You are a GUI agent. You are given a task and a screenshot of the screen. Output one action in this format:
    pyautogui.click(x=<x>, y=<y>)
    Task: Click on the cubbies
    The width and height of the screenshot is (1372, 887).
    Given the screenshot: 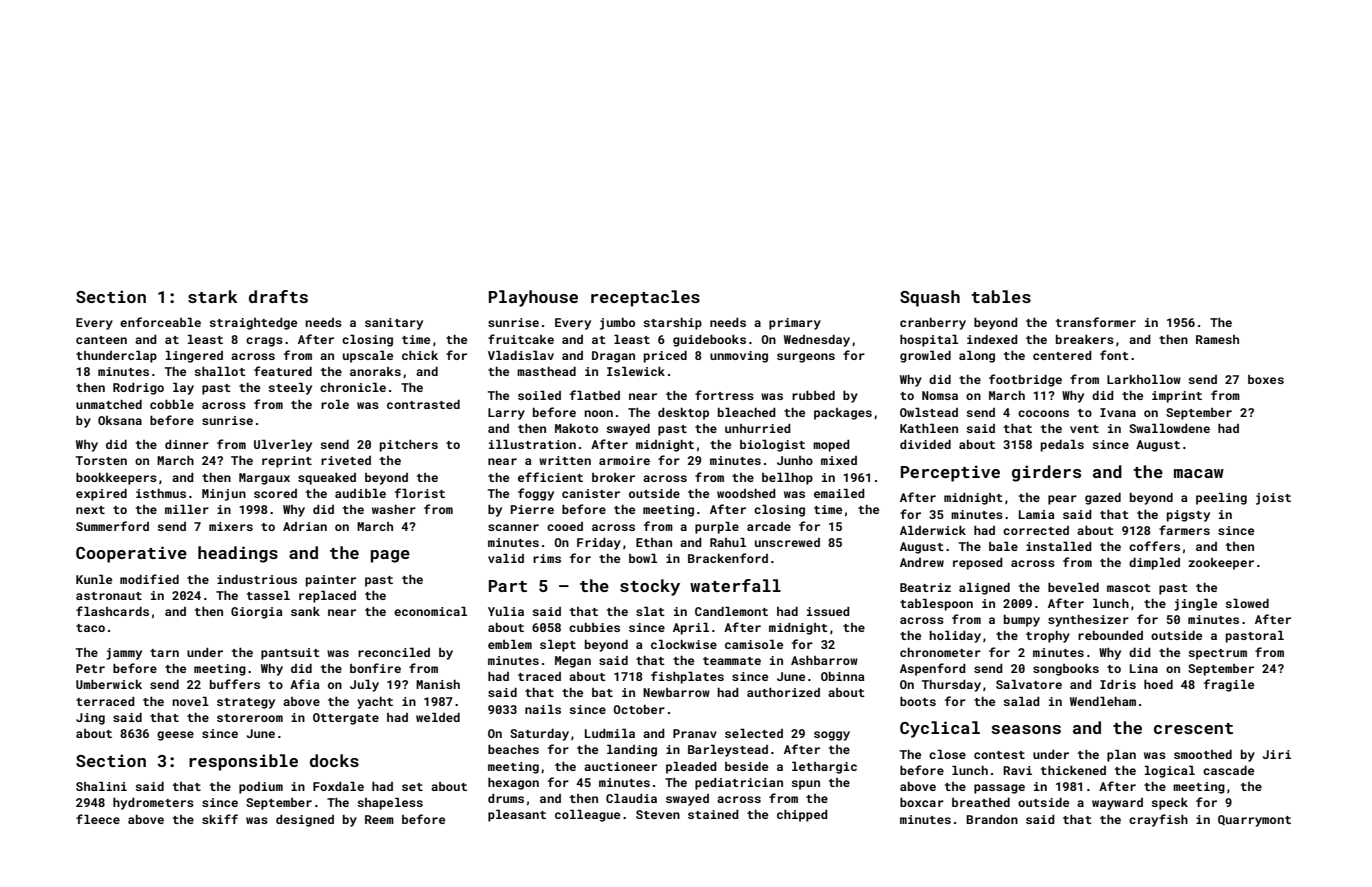 What is the action you would take?
    pyautogui.click(x=594, y=627)
